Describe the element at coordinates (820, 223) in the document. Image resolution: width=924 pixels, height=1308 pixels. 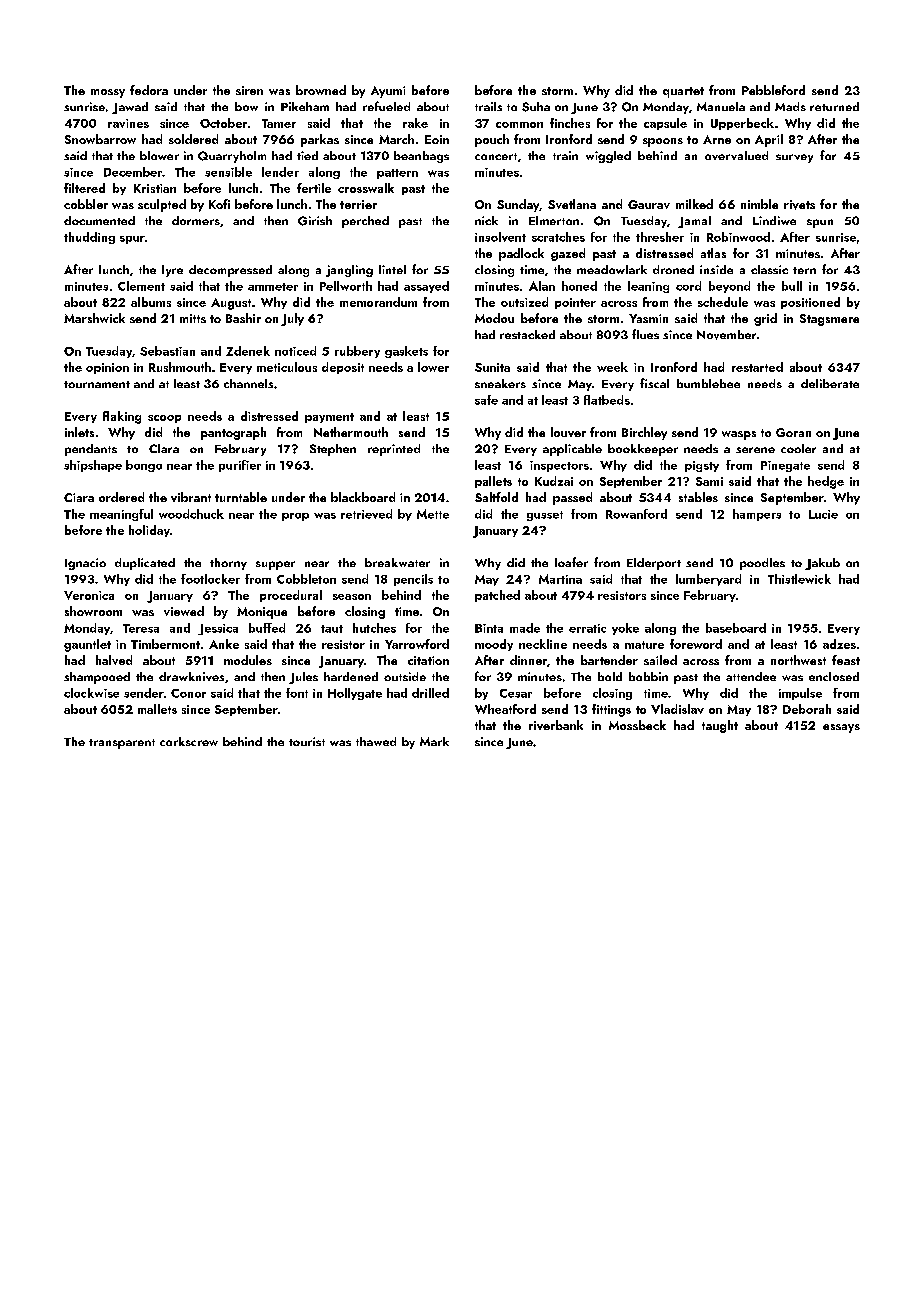
I see `spun` at that location.
